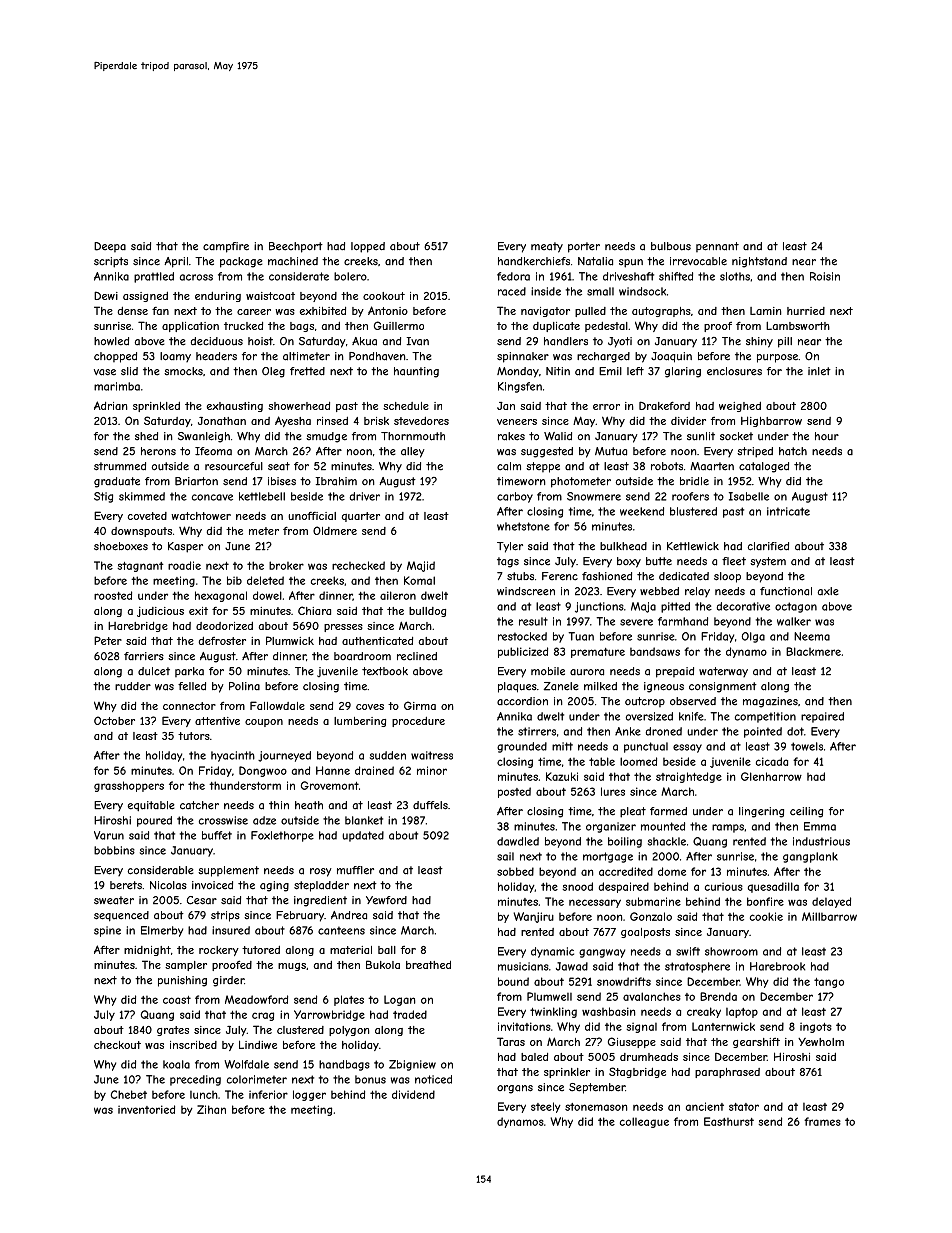 This document has height=1233, width=952. I want to click on axle, so click(828, 591).
